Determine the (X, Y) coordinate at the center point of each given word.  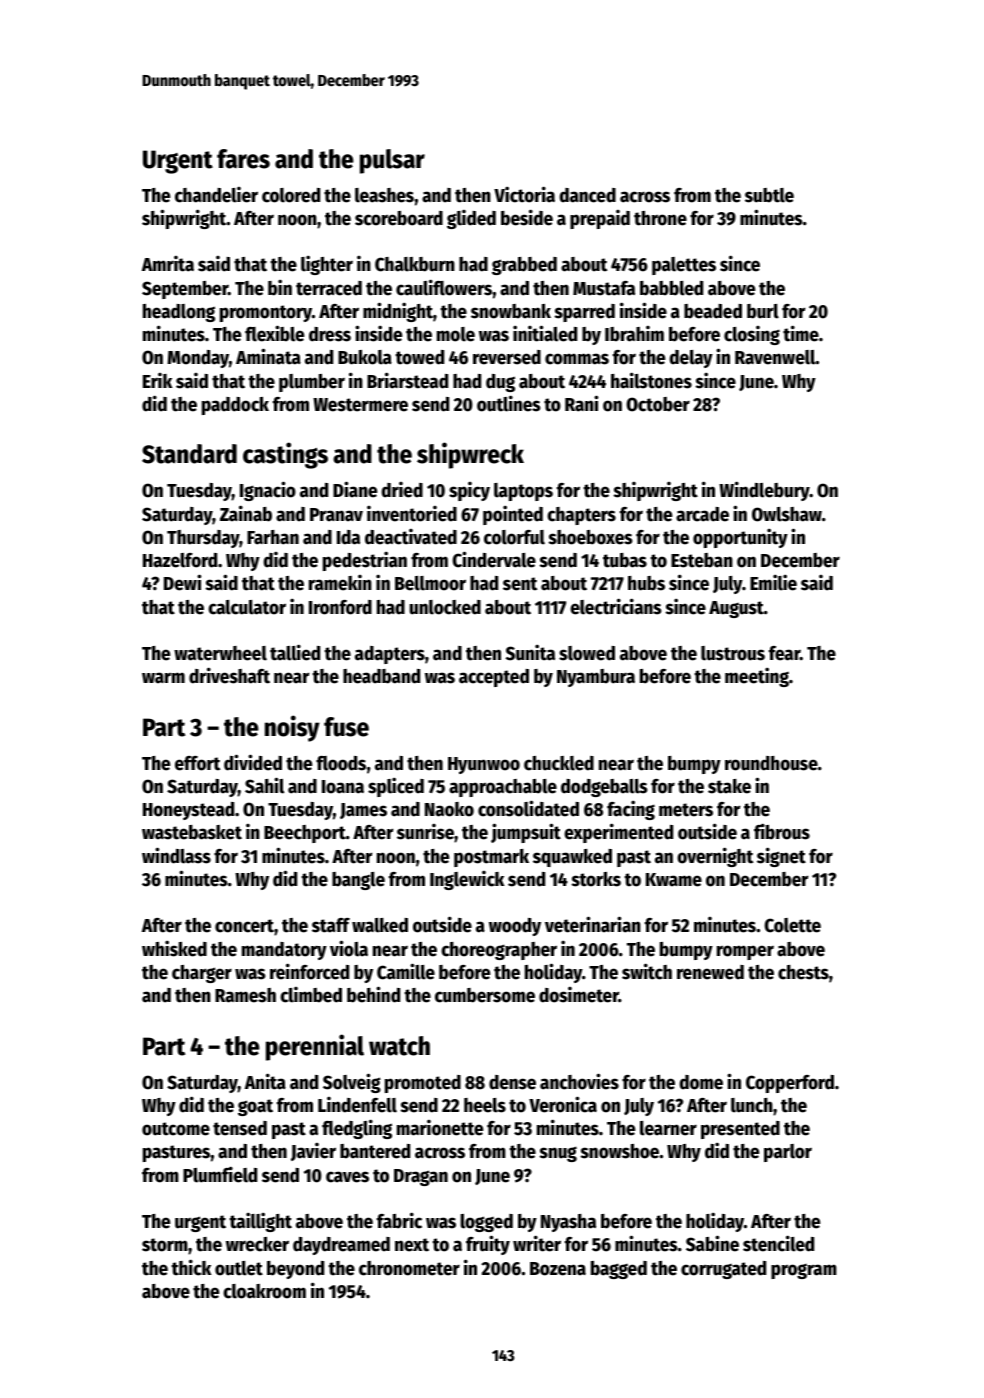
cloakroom (264, 1291)
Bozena (558, 1269)
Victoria (524, 194)
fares (243, 159)
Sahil (264, 785)
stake (729, 786)
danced (587, 195)
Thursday (203, 539)
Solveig (352, 1083)
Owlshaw (787, 514)
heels (485, 1105)
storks (596, 879)
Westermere (360, 405)
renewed (710, 972)
